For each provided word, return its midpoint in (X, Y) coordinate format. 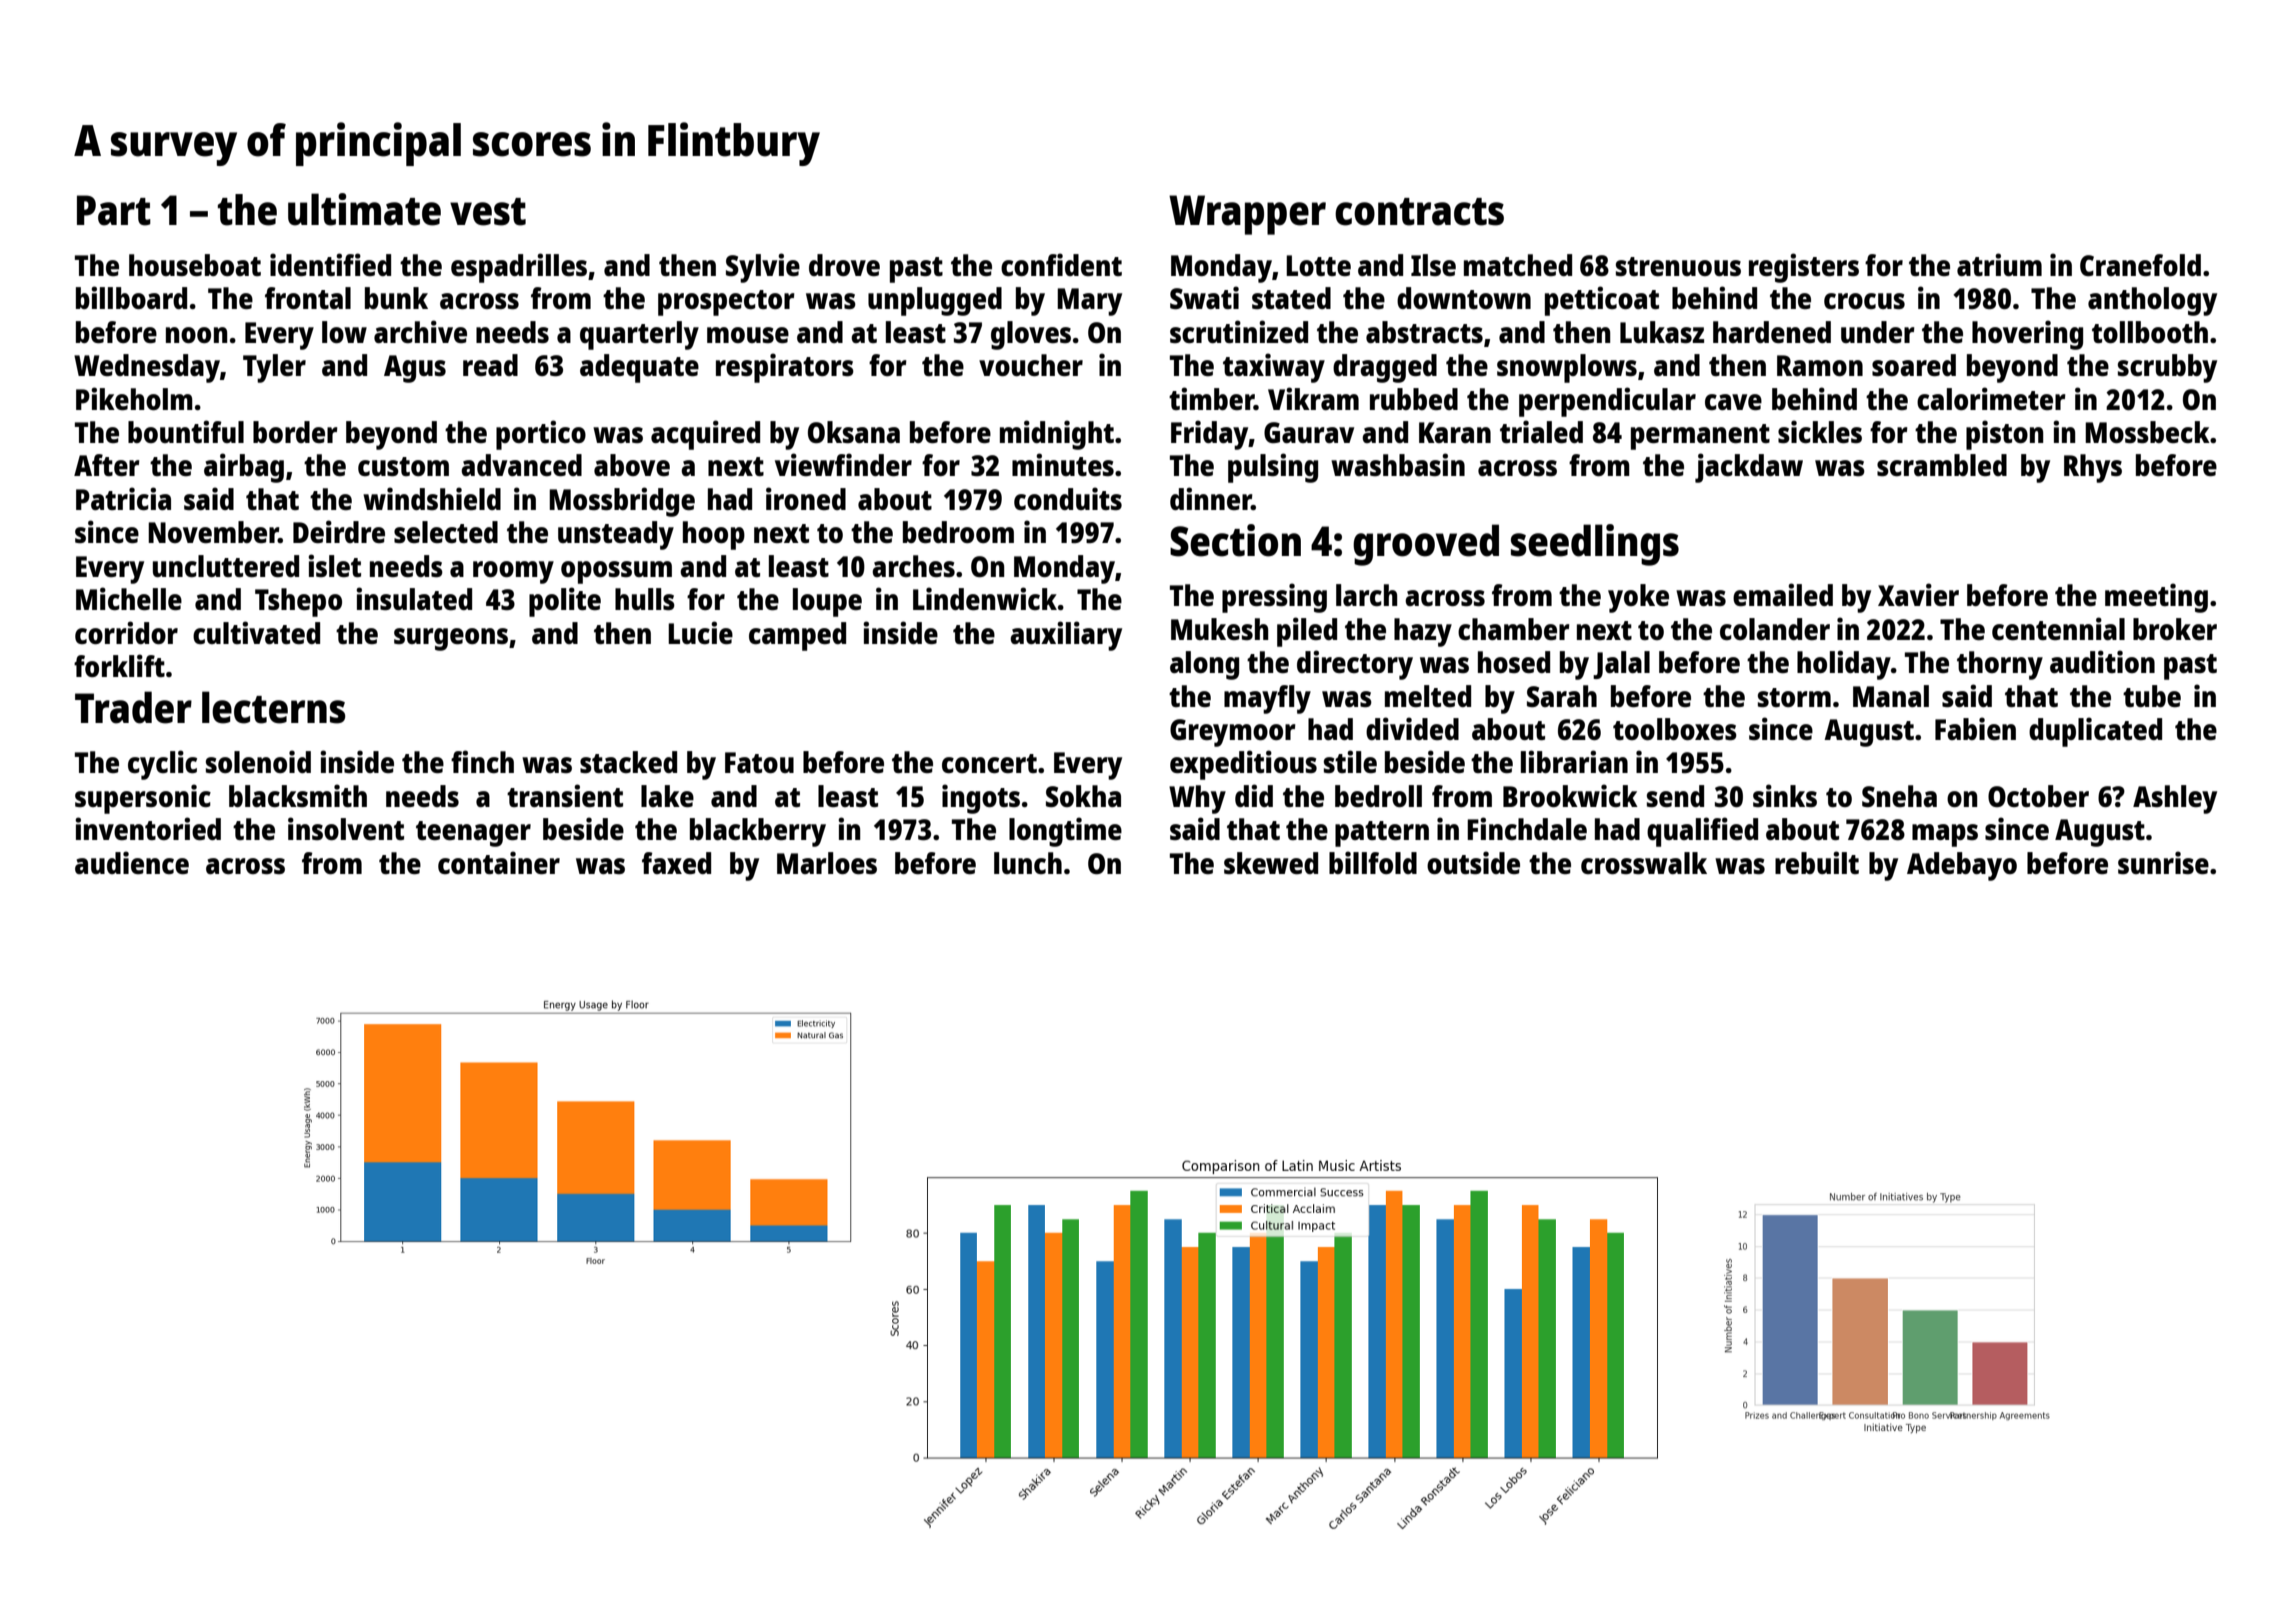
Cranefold (2140, 265)
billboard (131, 297)
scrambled (1942, 465)
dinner (1211, 498)
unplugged (935, 301)
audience (132, 862)
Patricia (123, 498)
